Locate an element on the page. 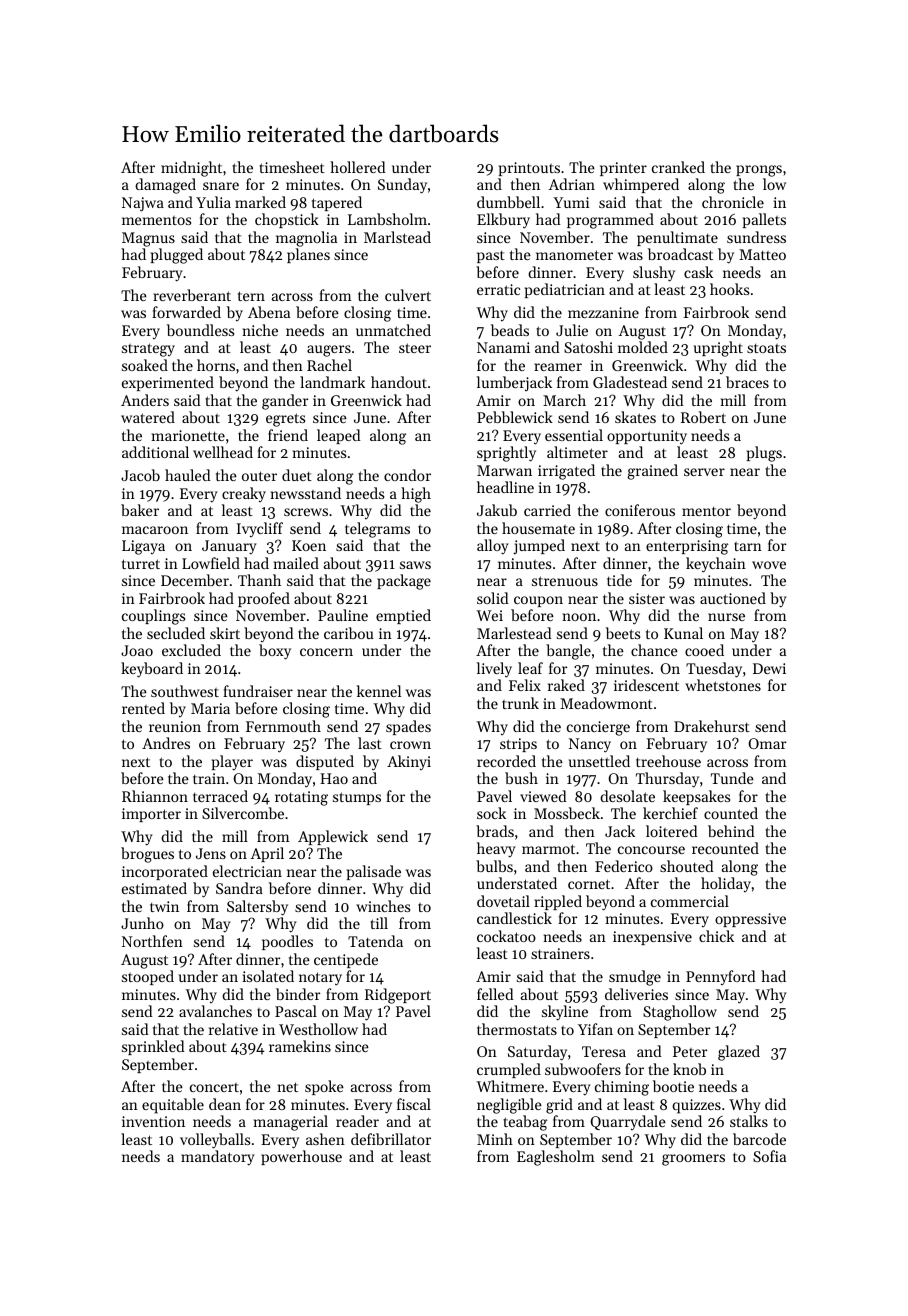 This page has height=1316, width=908. Tatenda is located at coordinates (375, 941).
